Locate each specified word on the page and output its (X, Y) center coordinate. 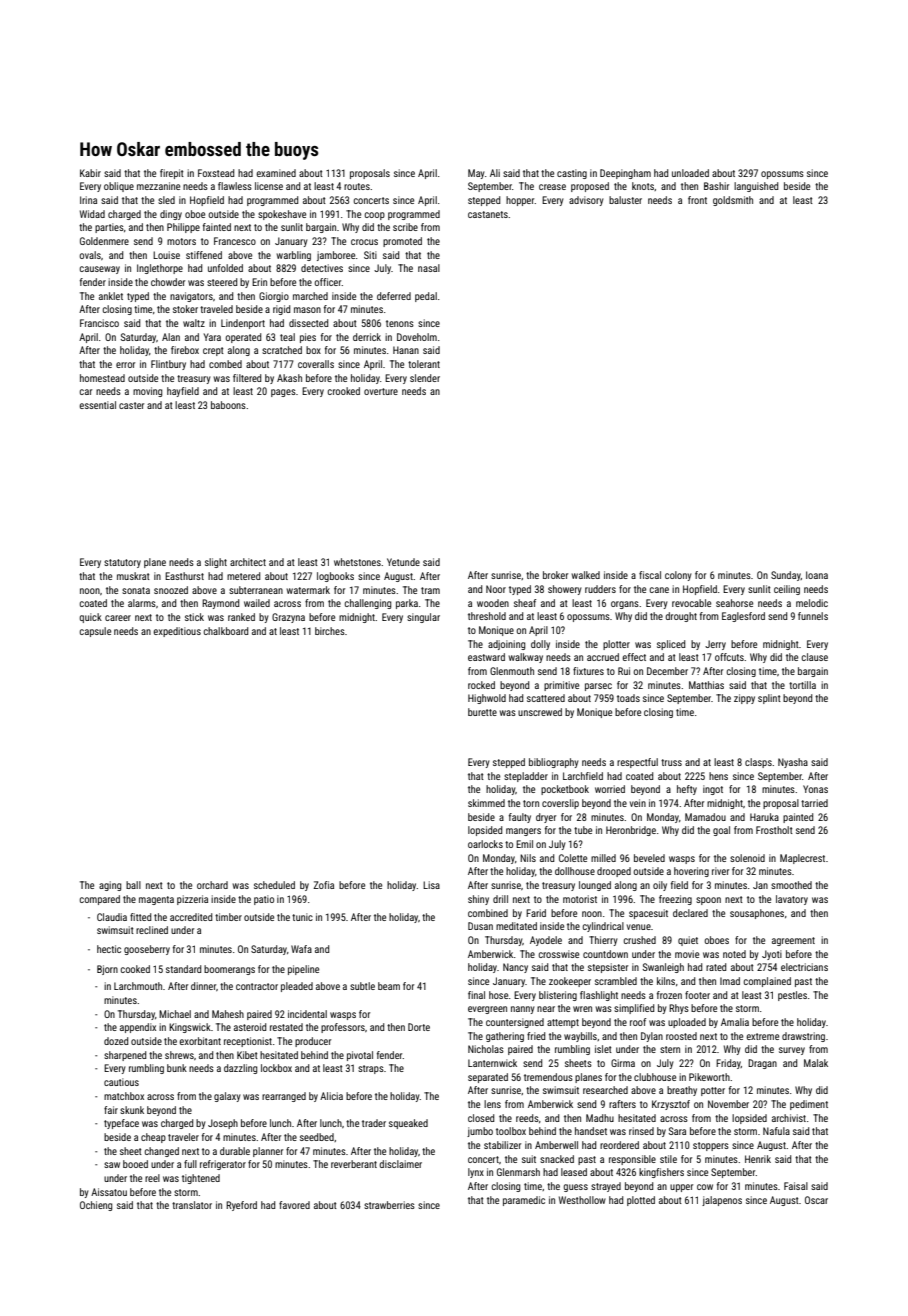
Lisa (431, 885)
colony (678, 576)
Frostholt (774, 830)
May (476, 174)
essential (97, 405)
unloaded (690, 173)
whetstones (357, 562)
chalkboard (225, 631)
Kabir (90, 173)
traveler (183, 1137)
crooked (343, 391)
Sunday (786, 576)
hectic (109, 949)
